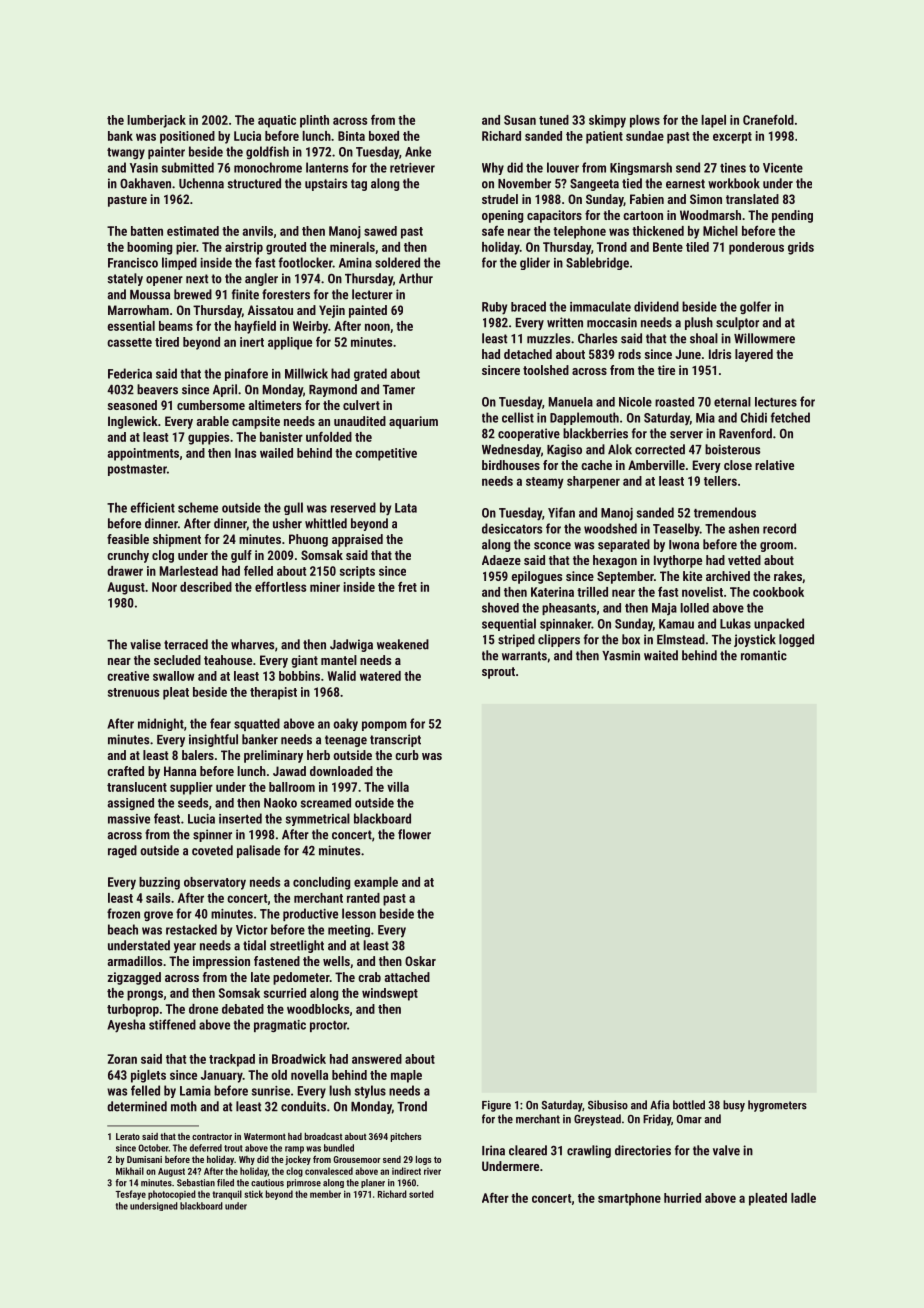  Describe the element at coordinates (625, 577) in the page. I see `September` at that location.
